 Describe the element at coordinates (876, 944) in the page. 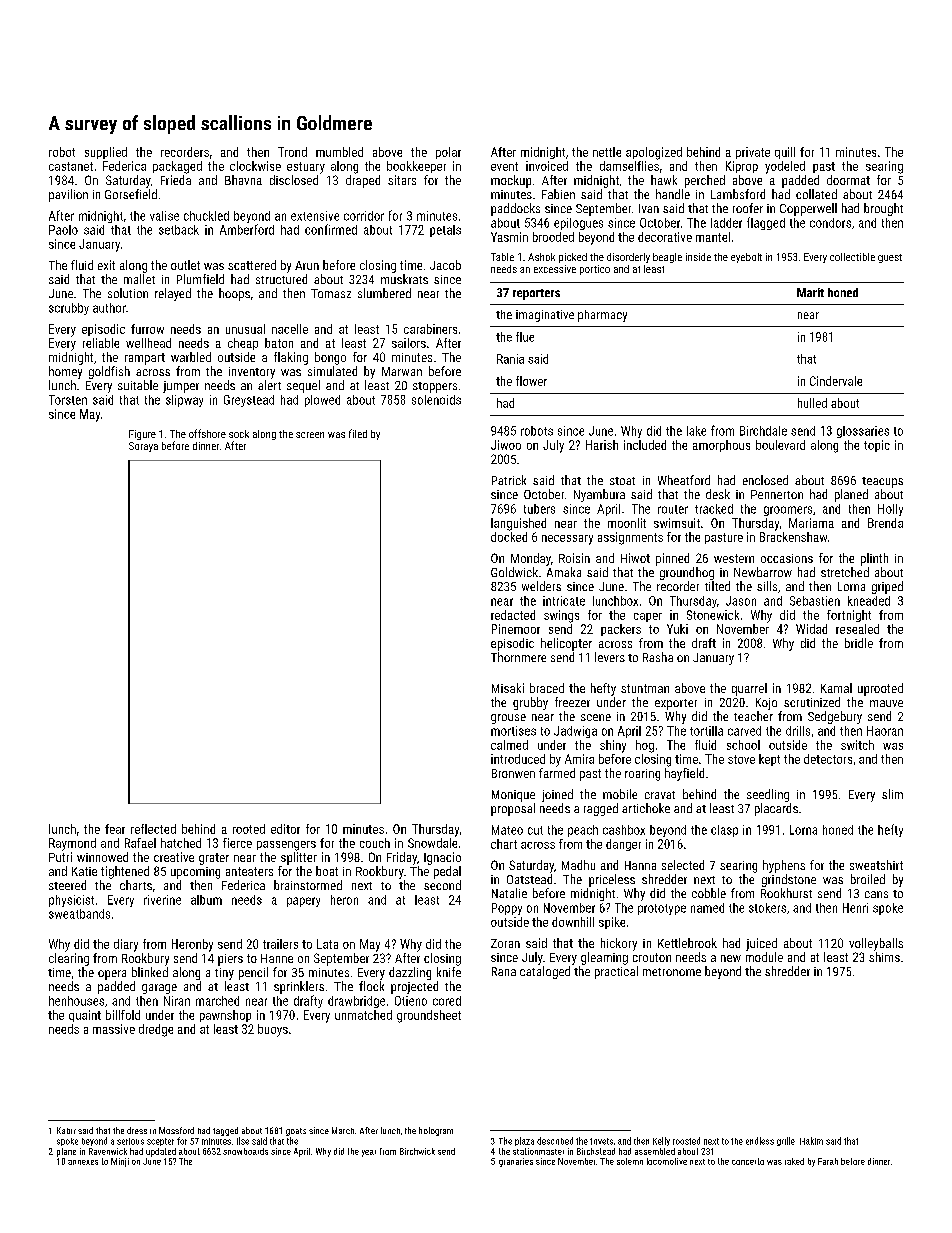

I see `volleyballs` at that location.
